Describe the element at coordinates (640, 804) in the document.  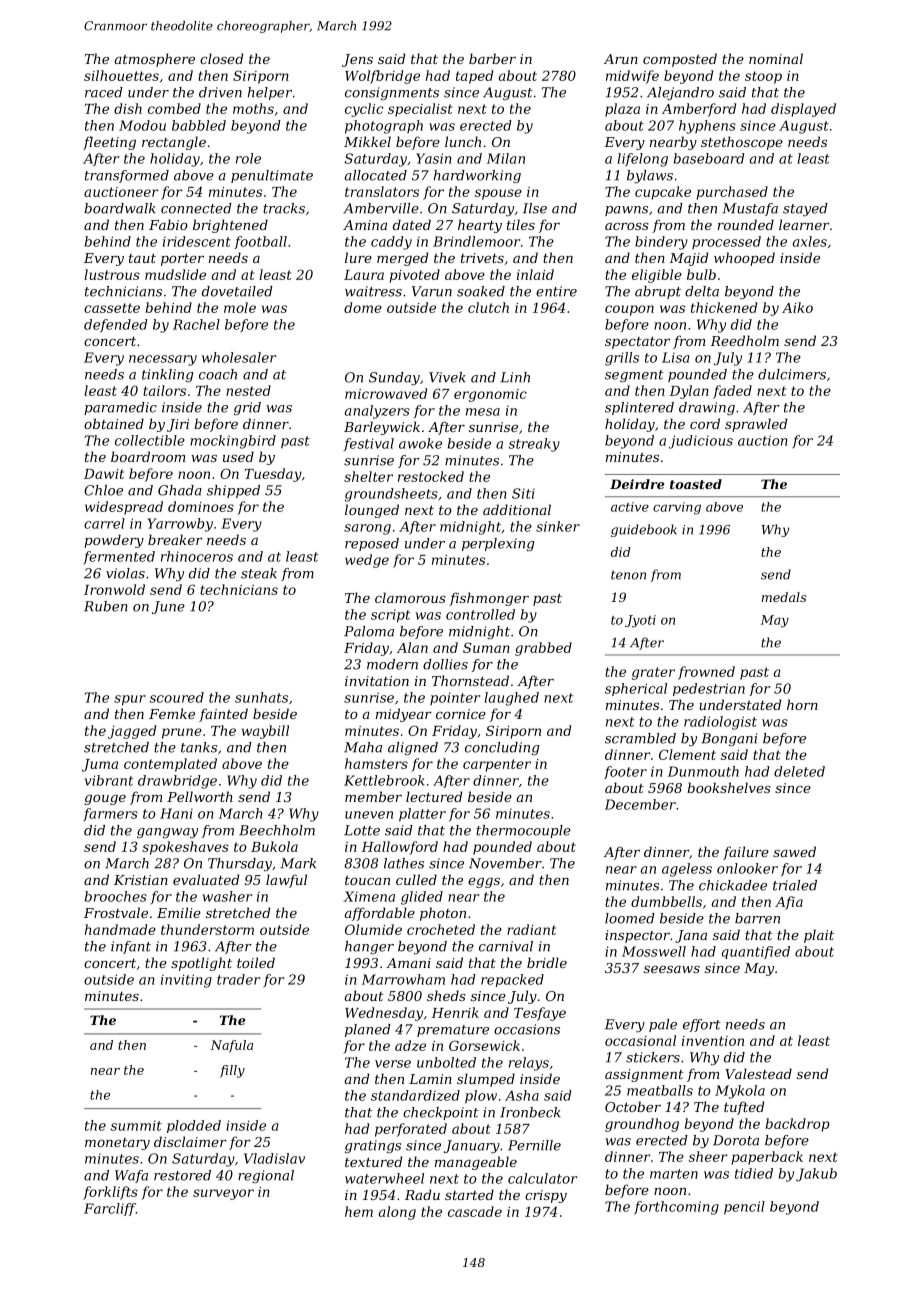
I see `December` at that location.
